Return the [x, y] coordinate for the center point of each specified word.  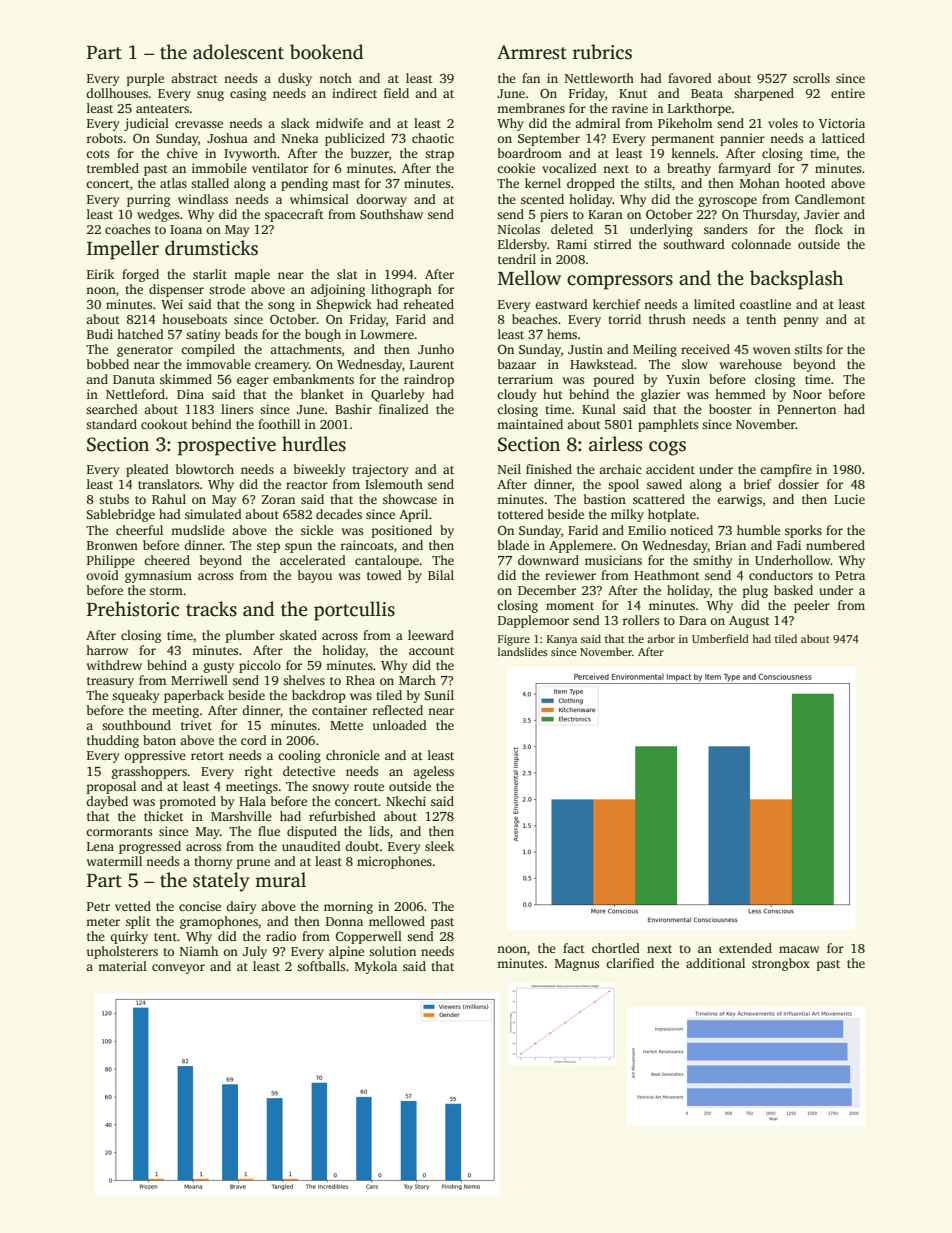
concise [200, 906]
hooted [805, 183]
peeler [812, 606]
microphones [394, 862]
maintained [530, 424]
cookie [516, 168]
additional [715, 963]
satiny [203, 335]
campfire [786, 470]
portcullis [354, 611]
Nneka [300, 138]
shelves [304, 680]
